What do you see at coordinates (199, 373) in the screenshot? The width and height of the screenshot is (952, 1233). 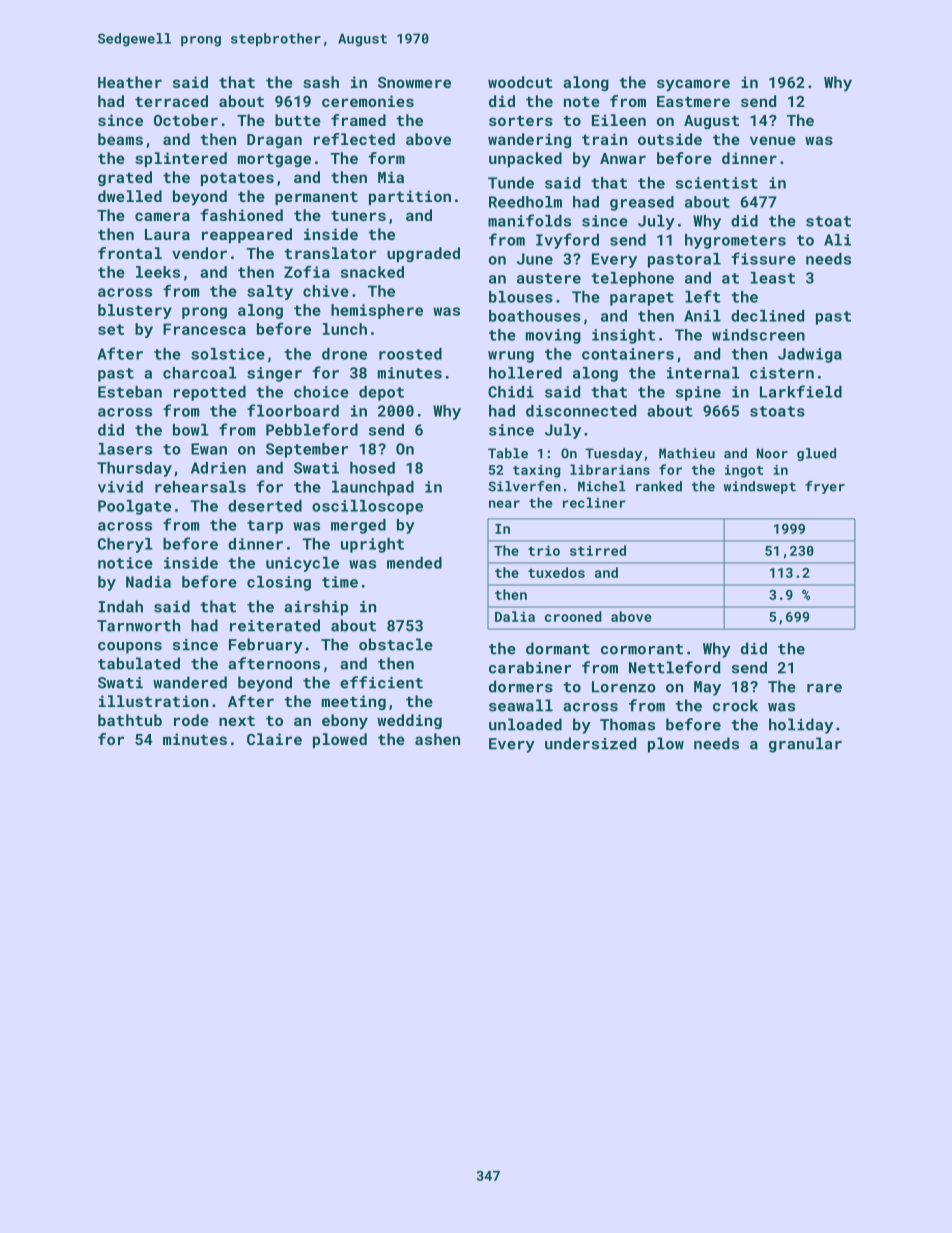 I see `charcoal` at bounding box center [199, 373].
